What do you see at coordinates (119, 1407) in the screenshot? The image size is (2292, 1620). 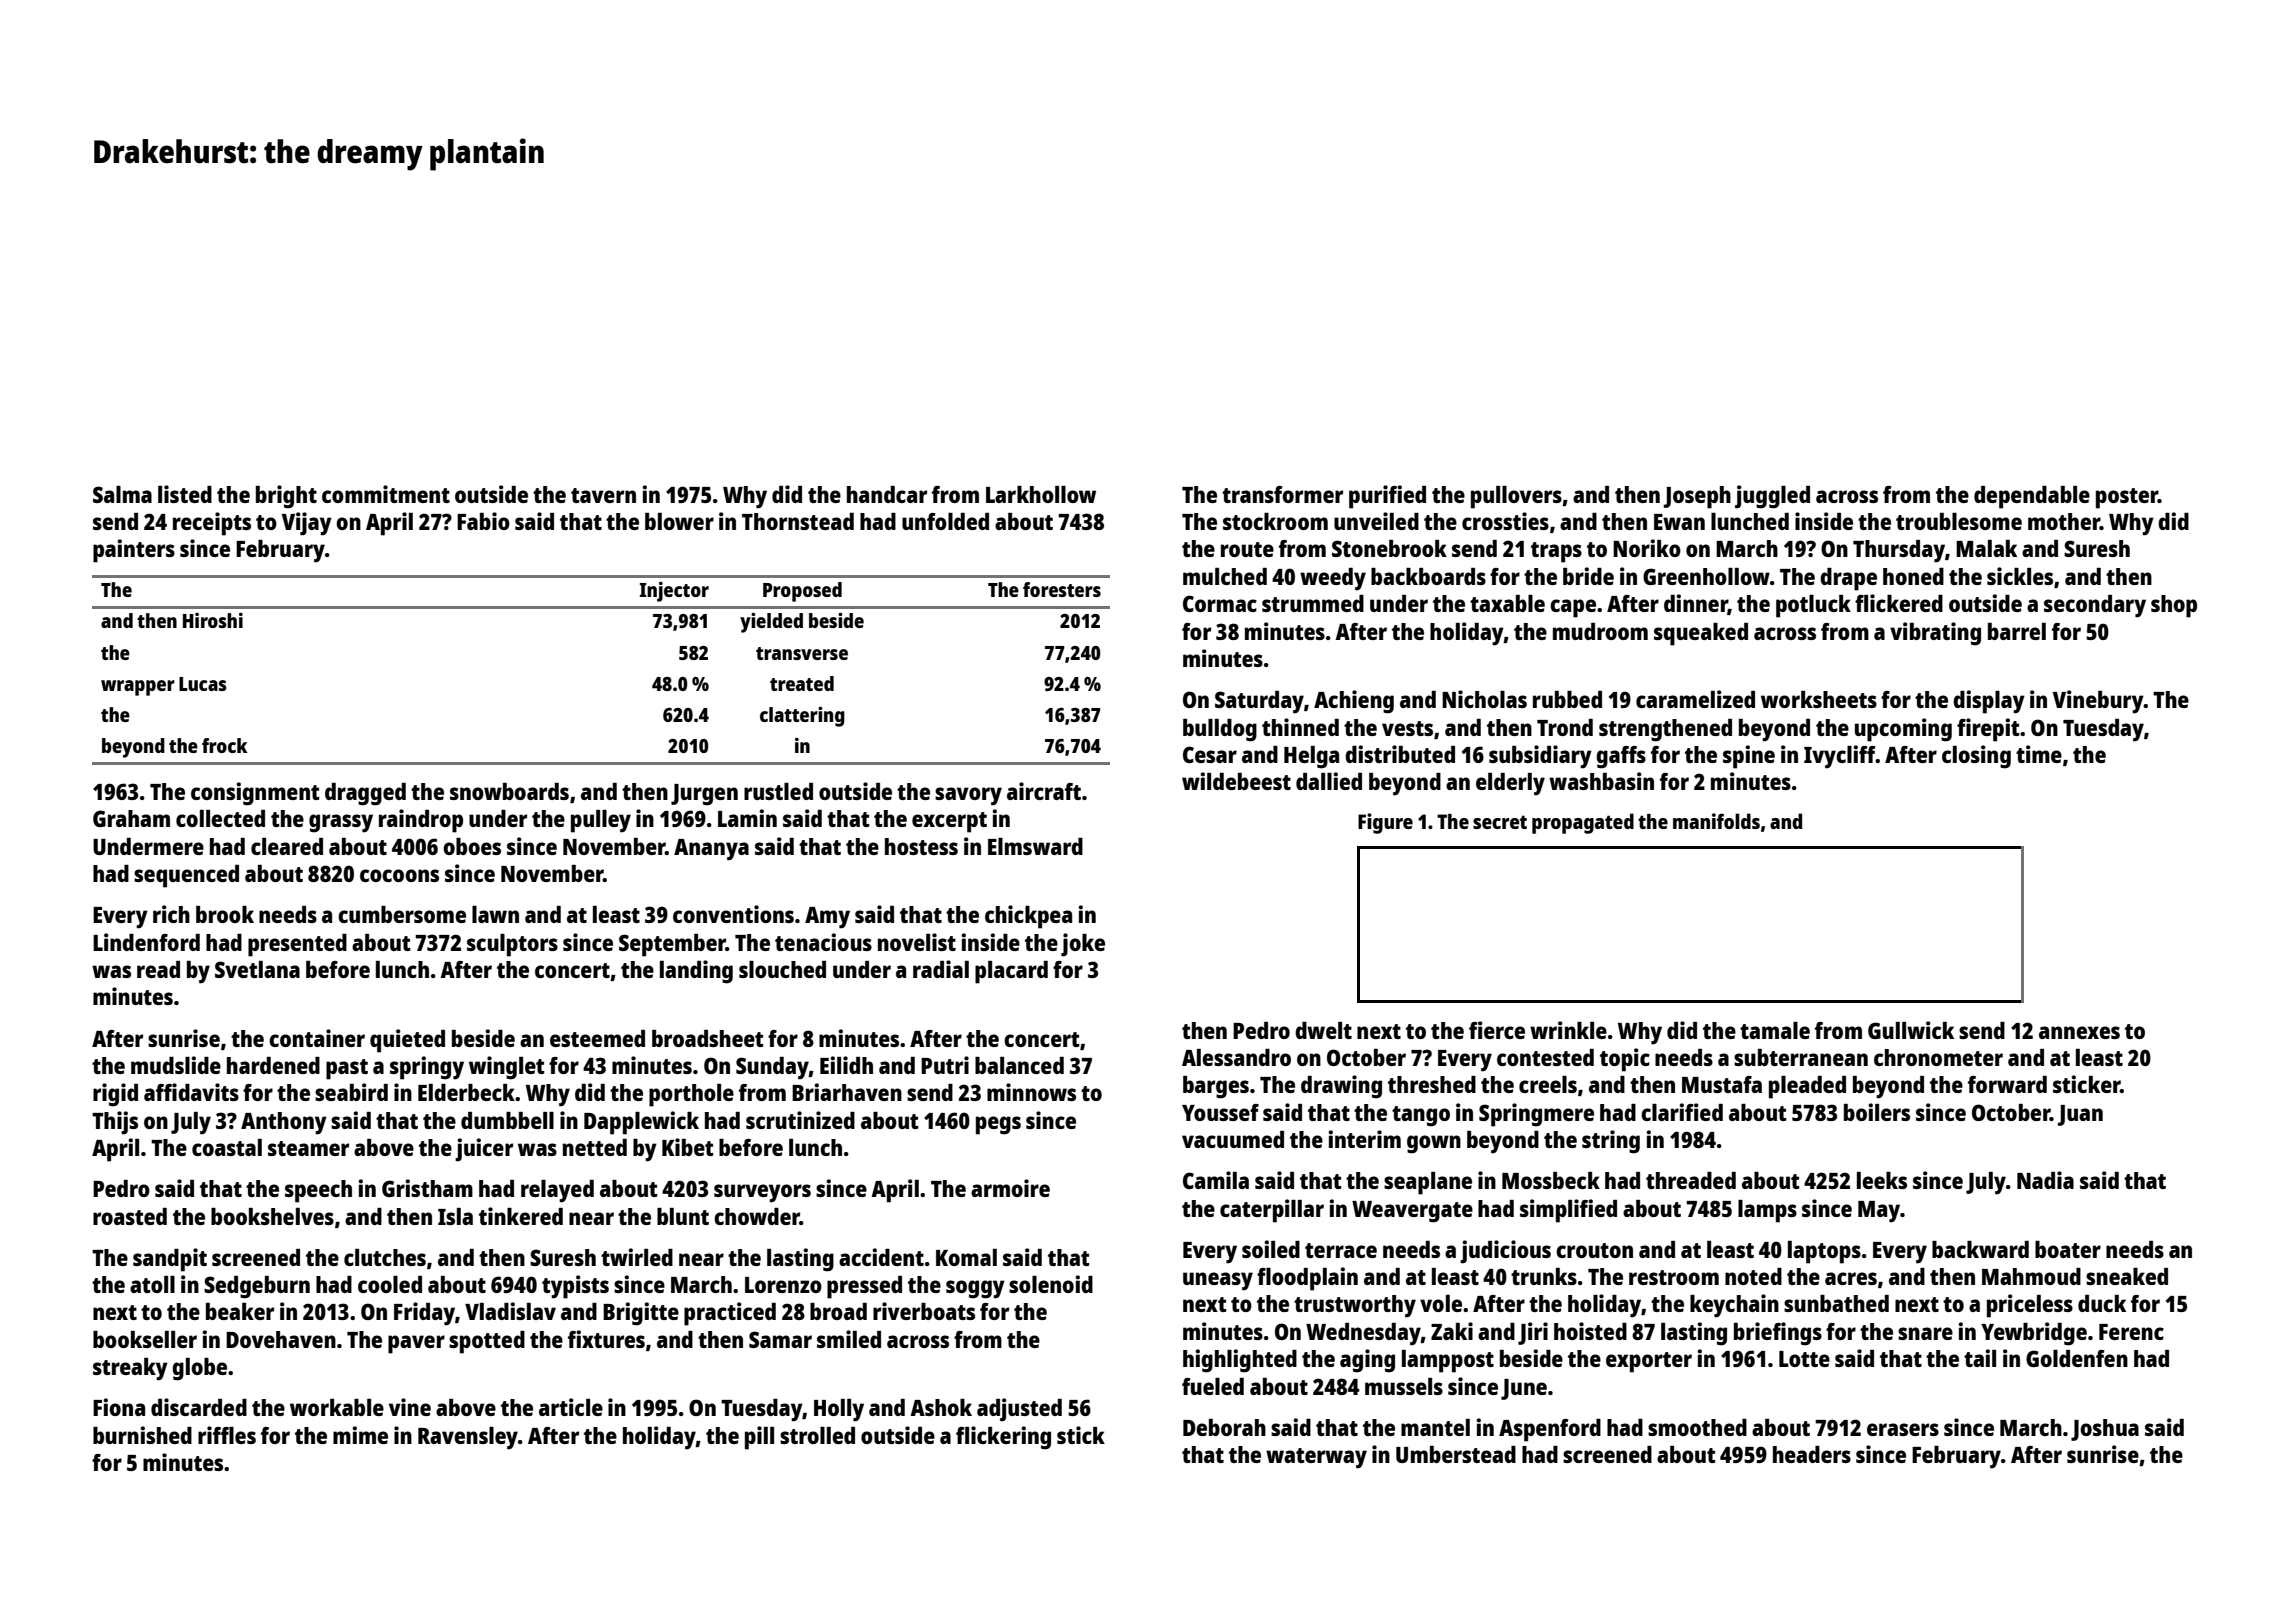 I see `Fiona` at bounding box center [119, 1407].
